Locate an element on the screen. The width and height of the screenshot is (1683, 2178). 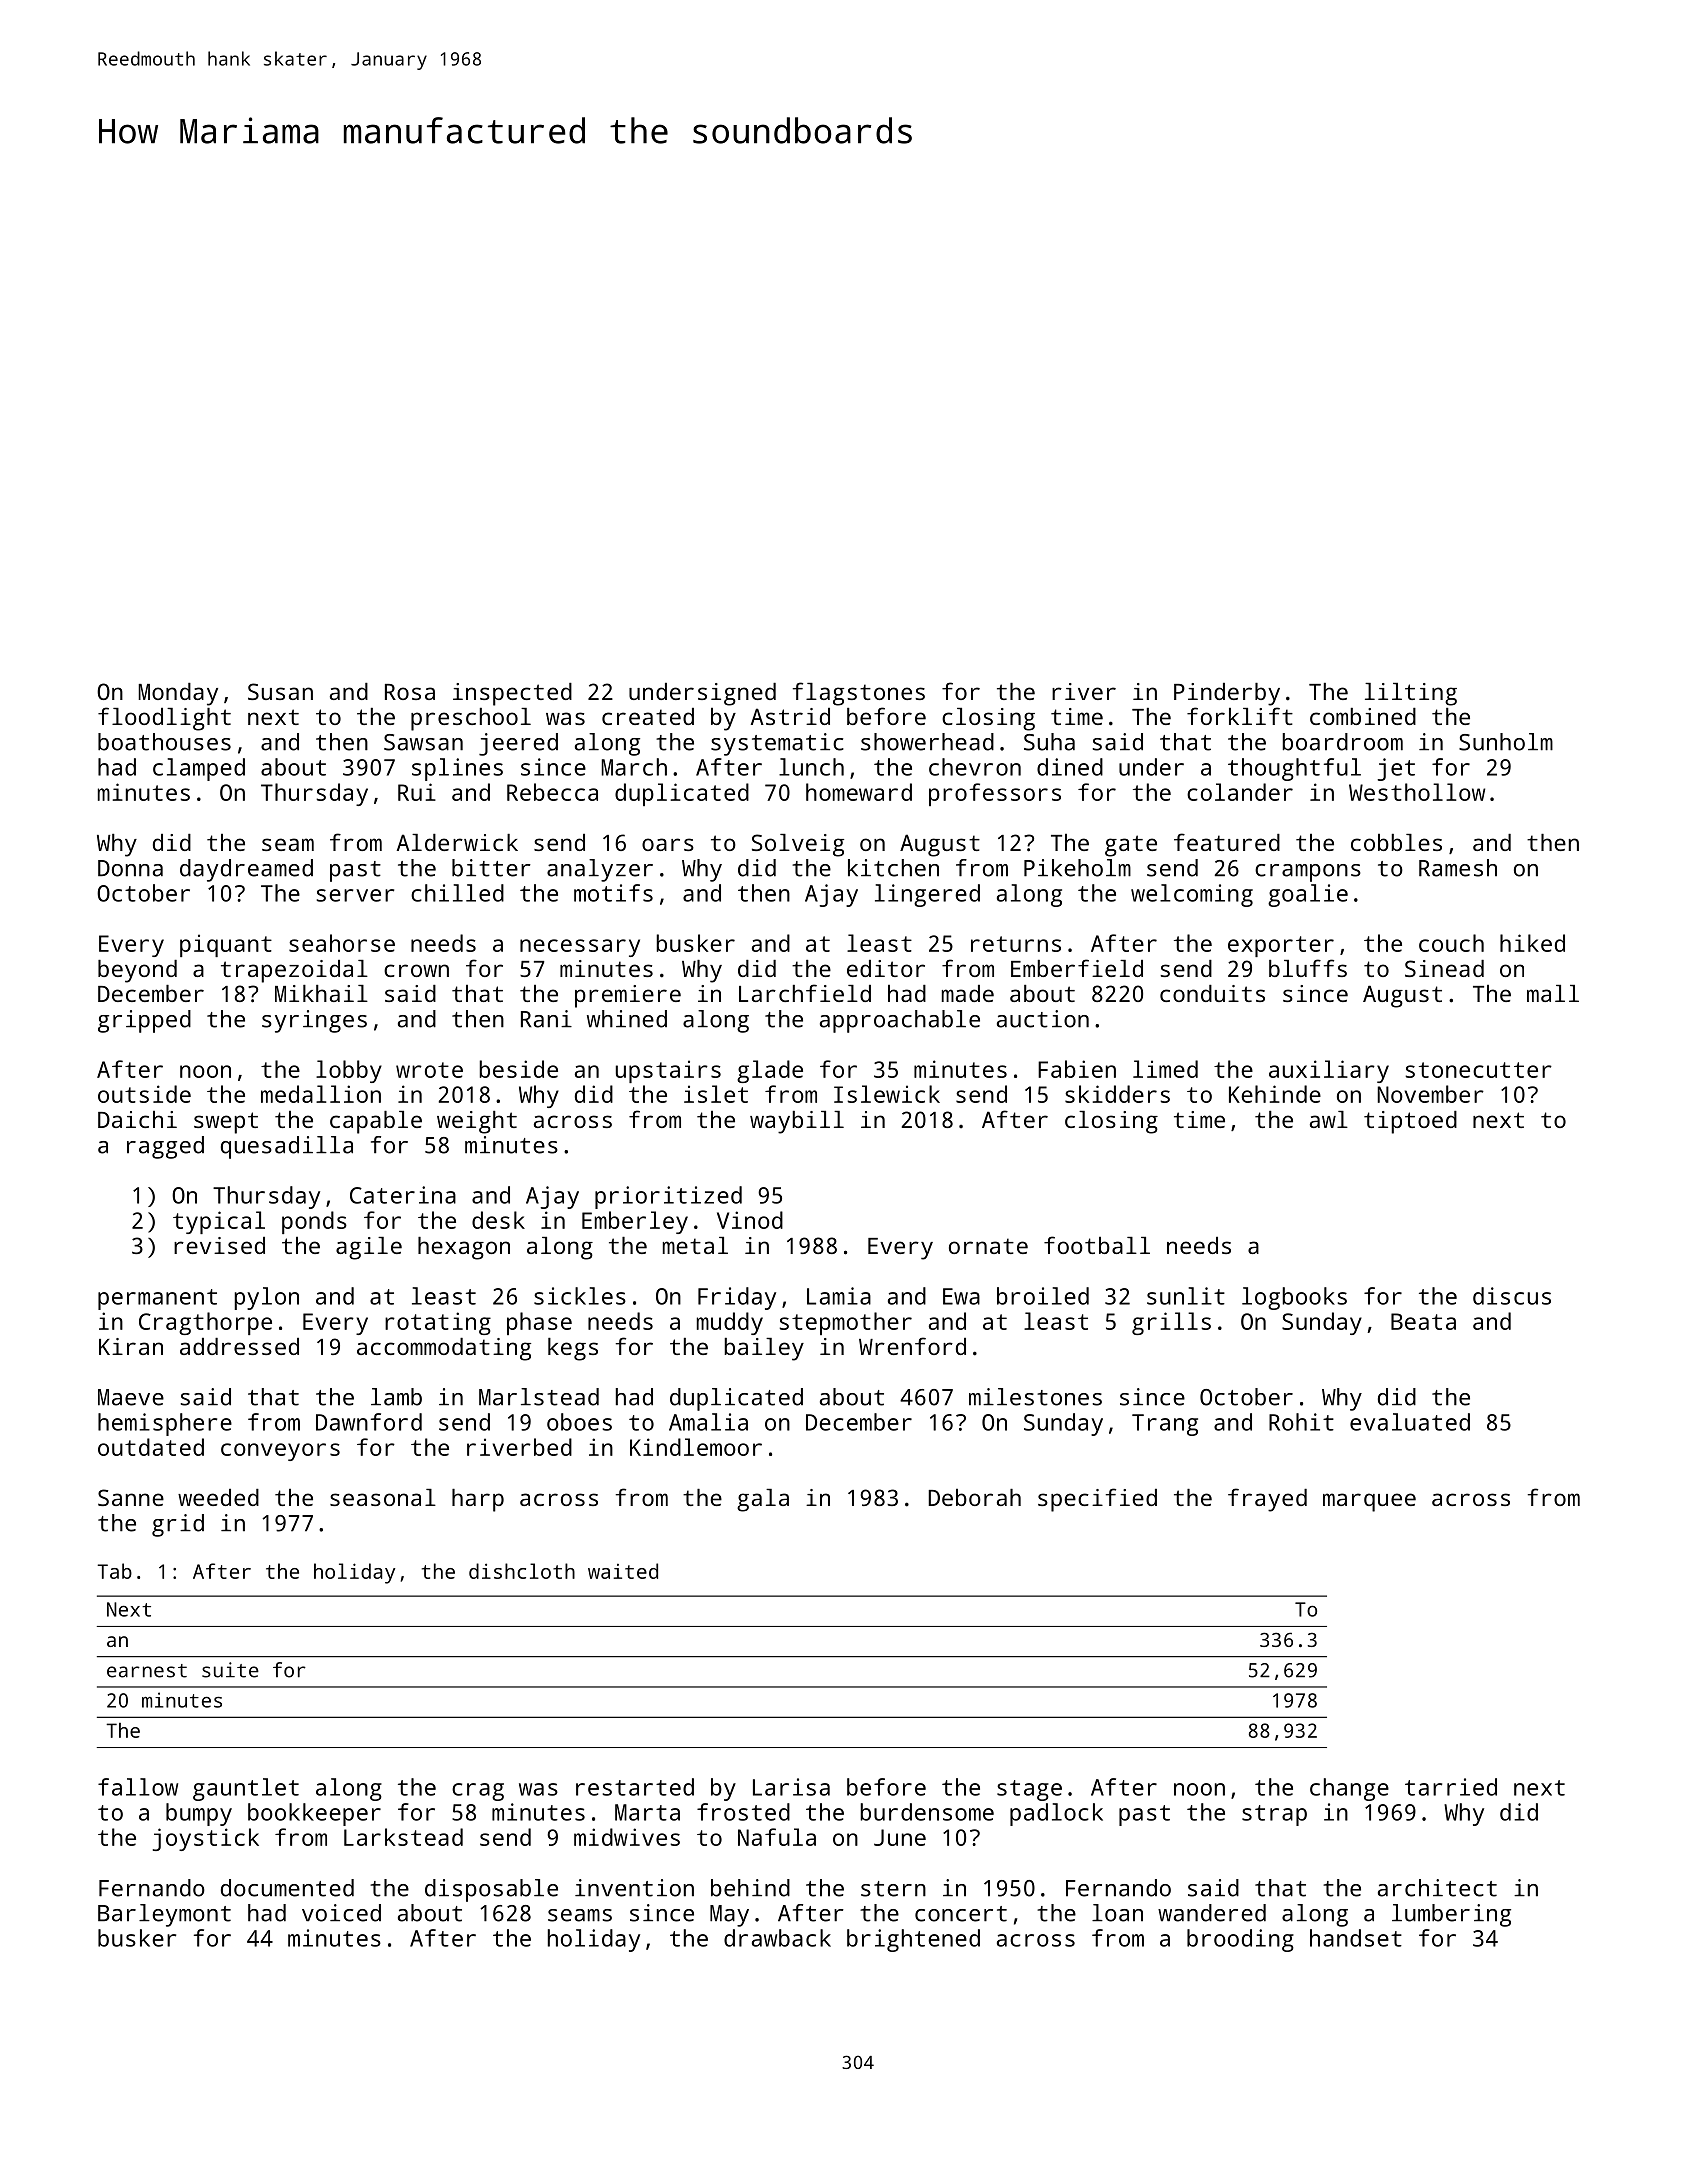
typical is located at coordinates (219, 1222).
